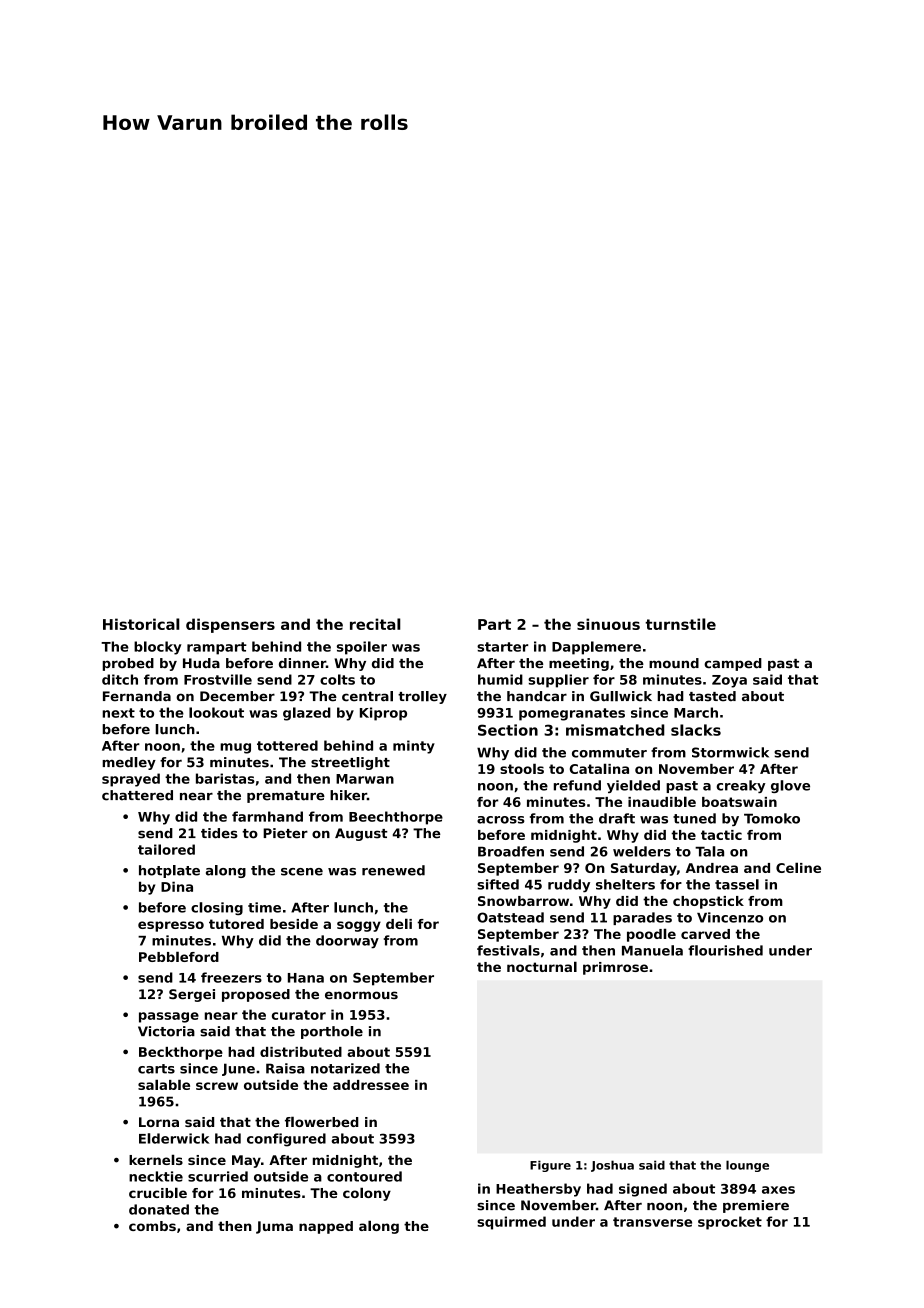 The height and width of the screenshot is (1308, 924). I want to click on turnstile, so click(680, 624).
